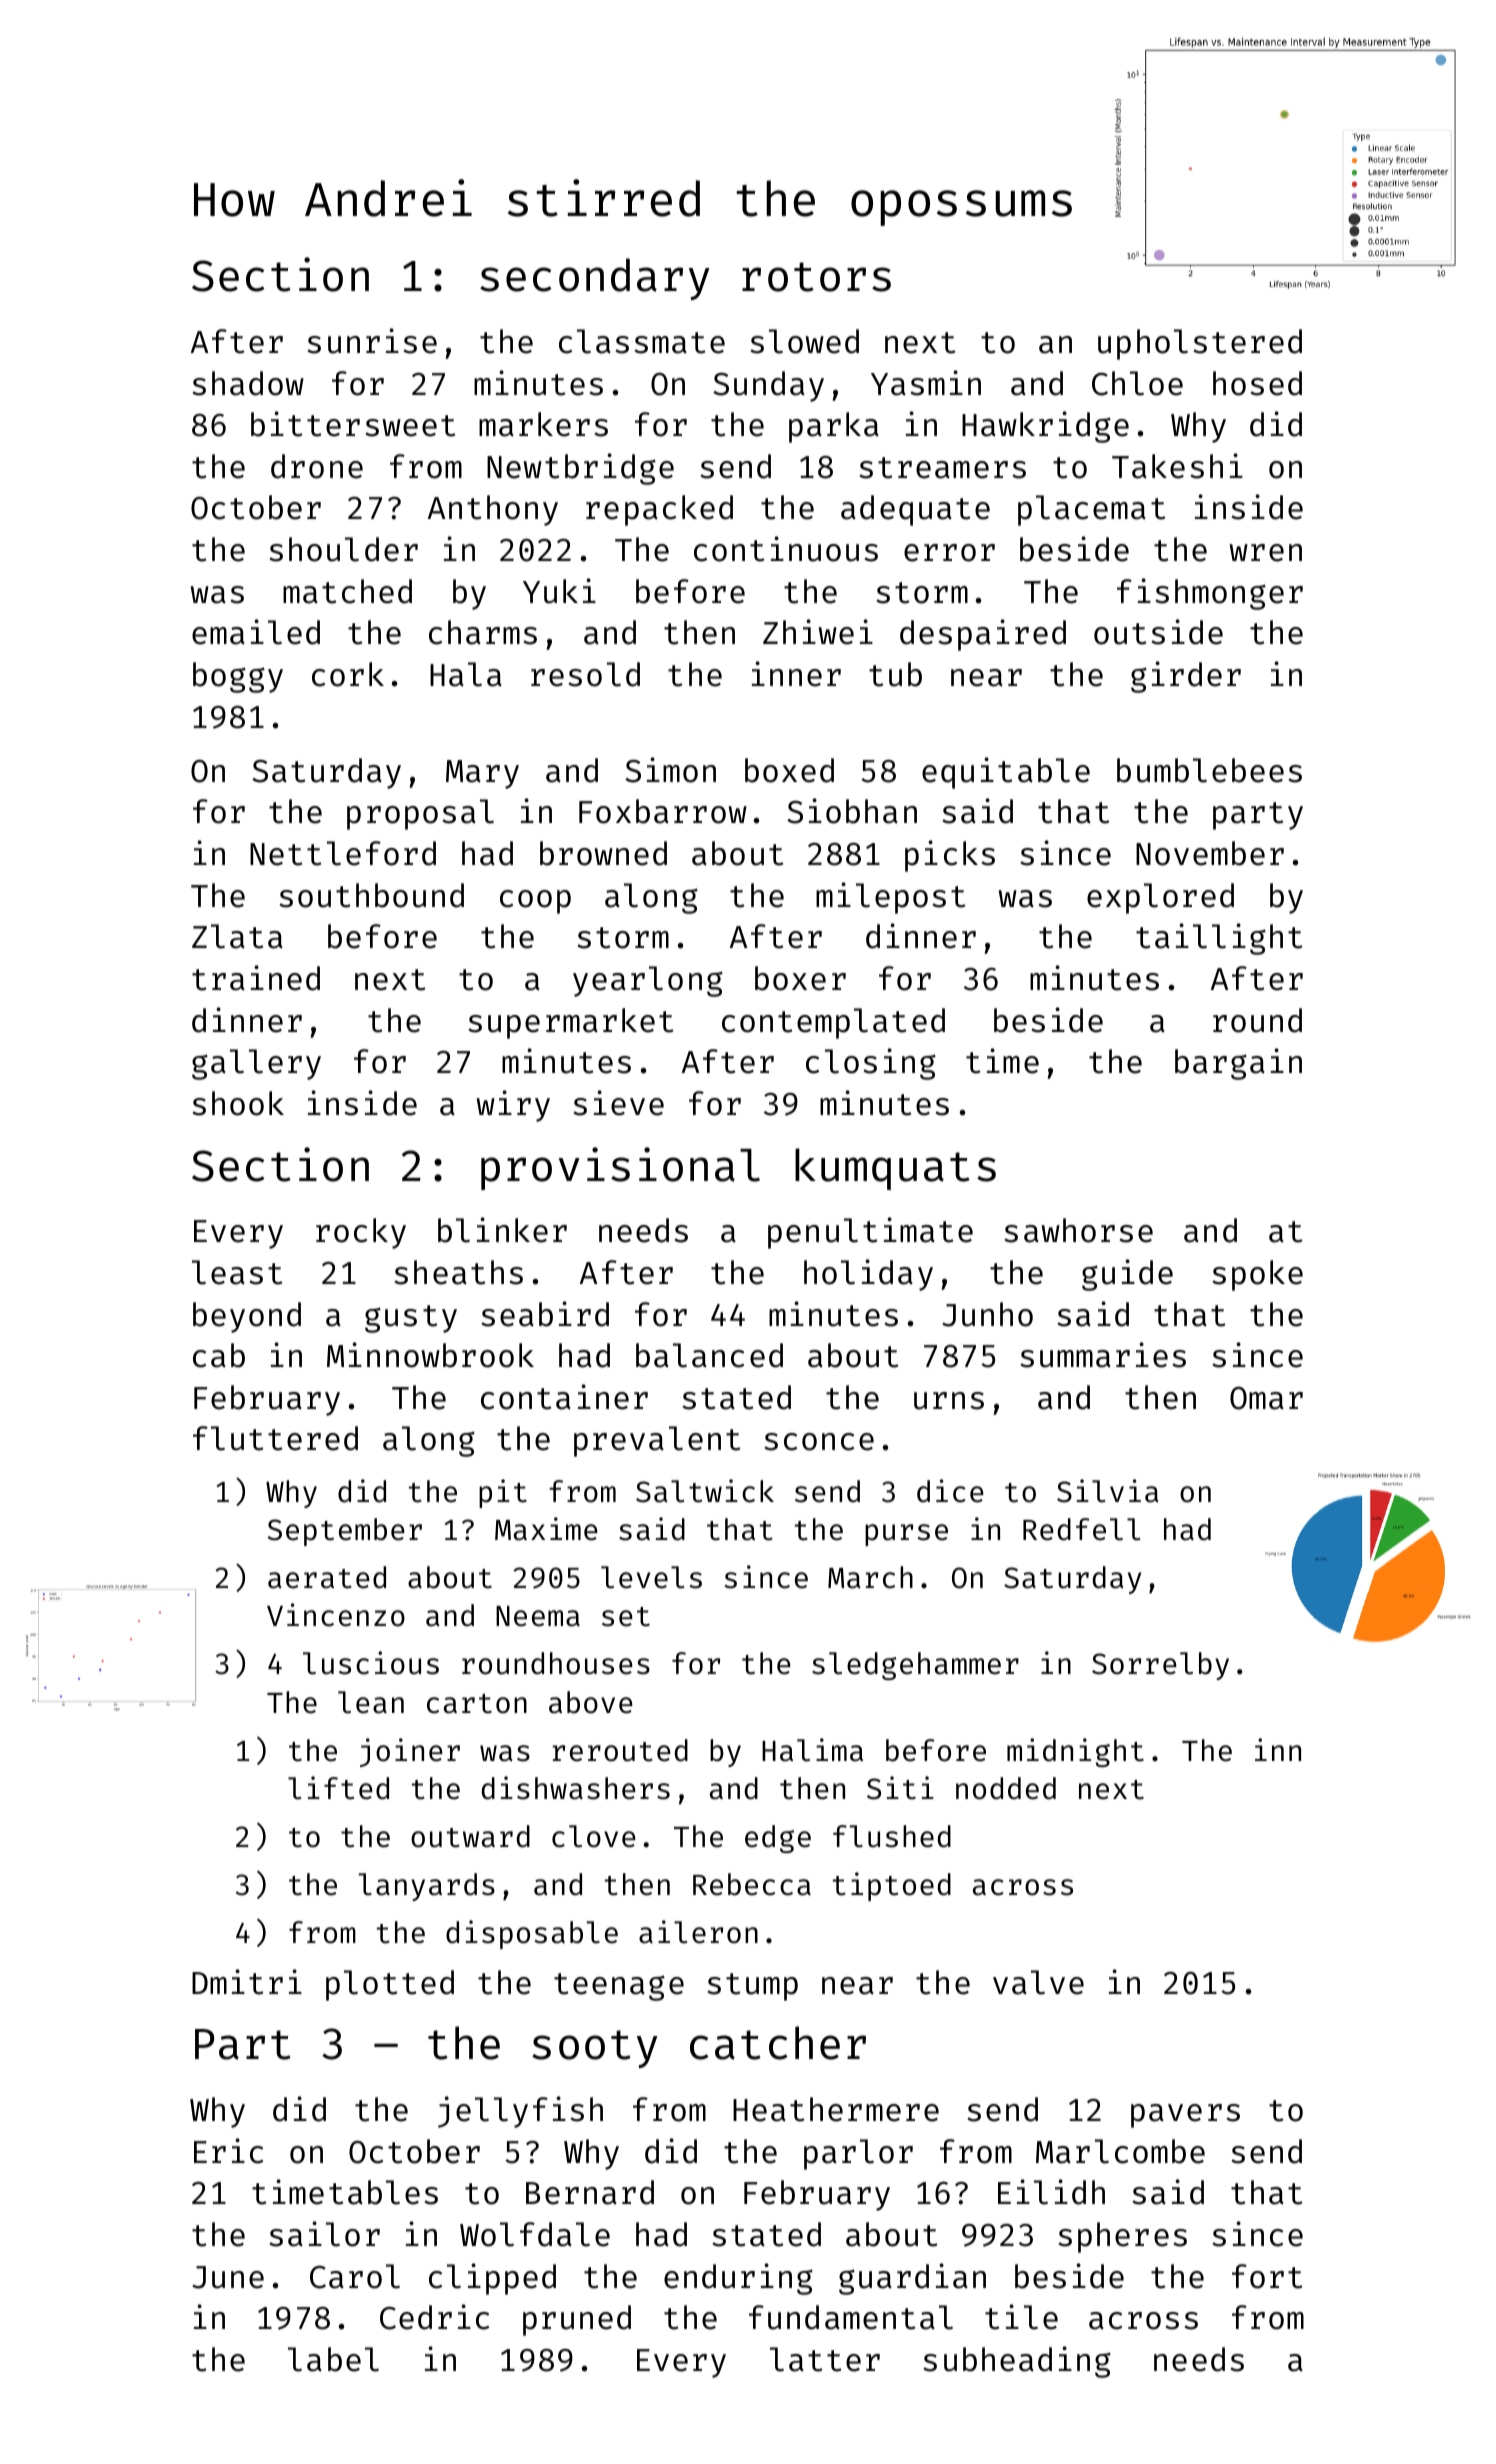 The image size is (1496, 2464). I want to click on bargain, so click(1238, 1064).
